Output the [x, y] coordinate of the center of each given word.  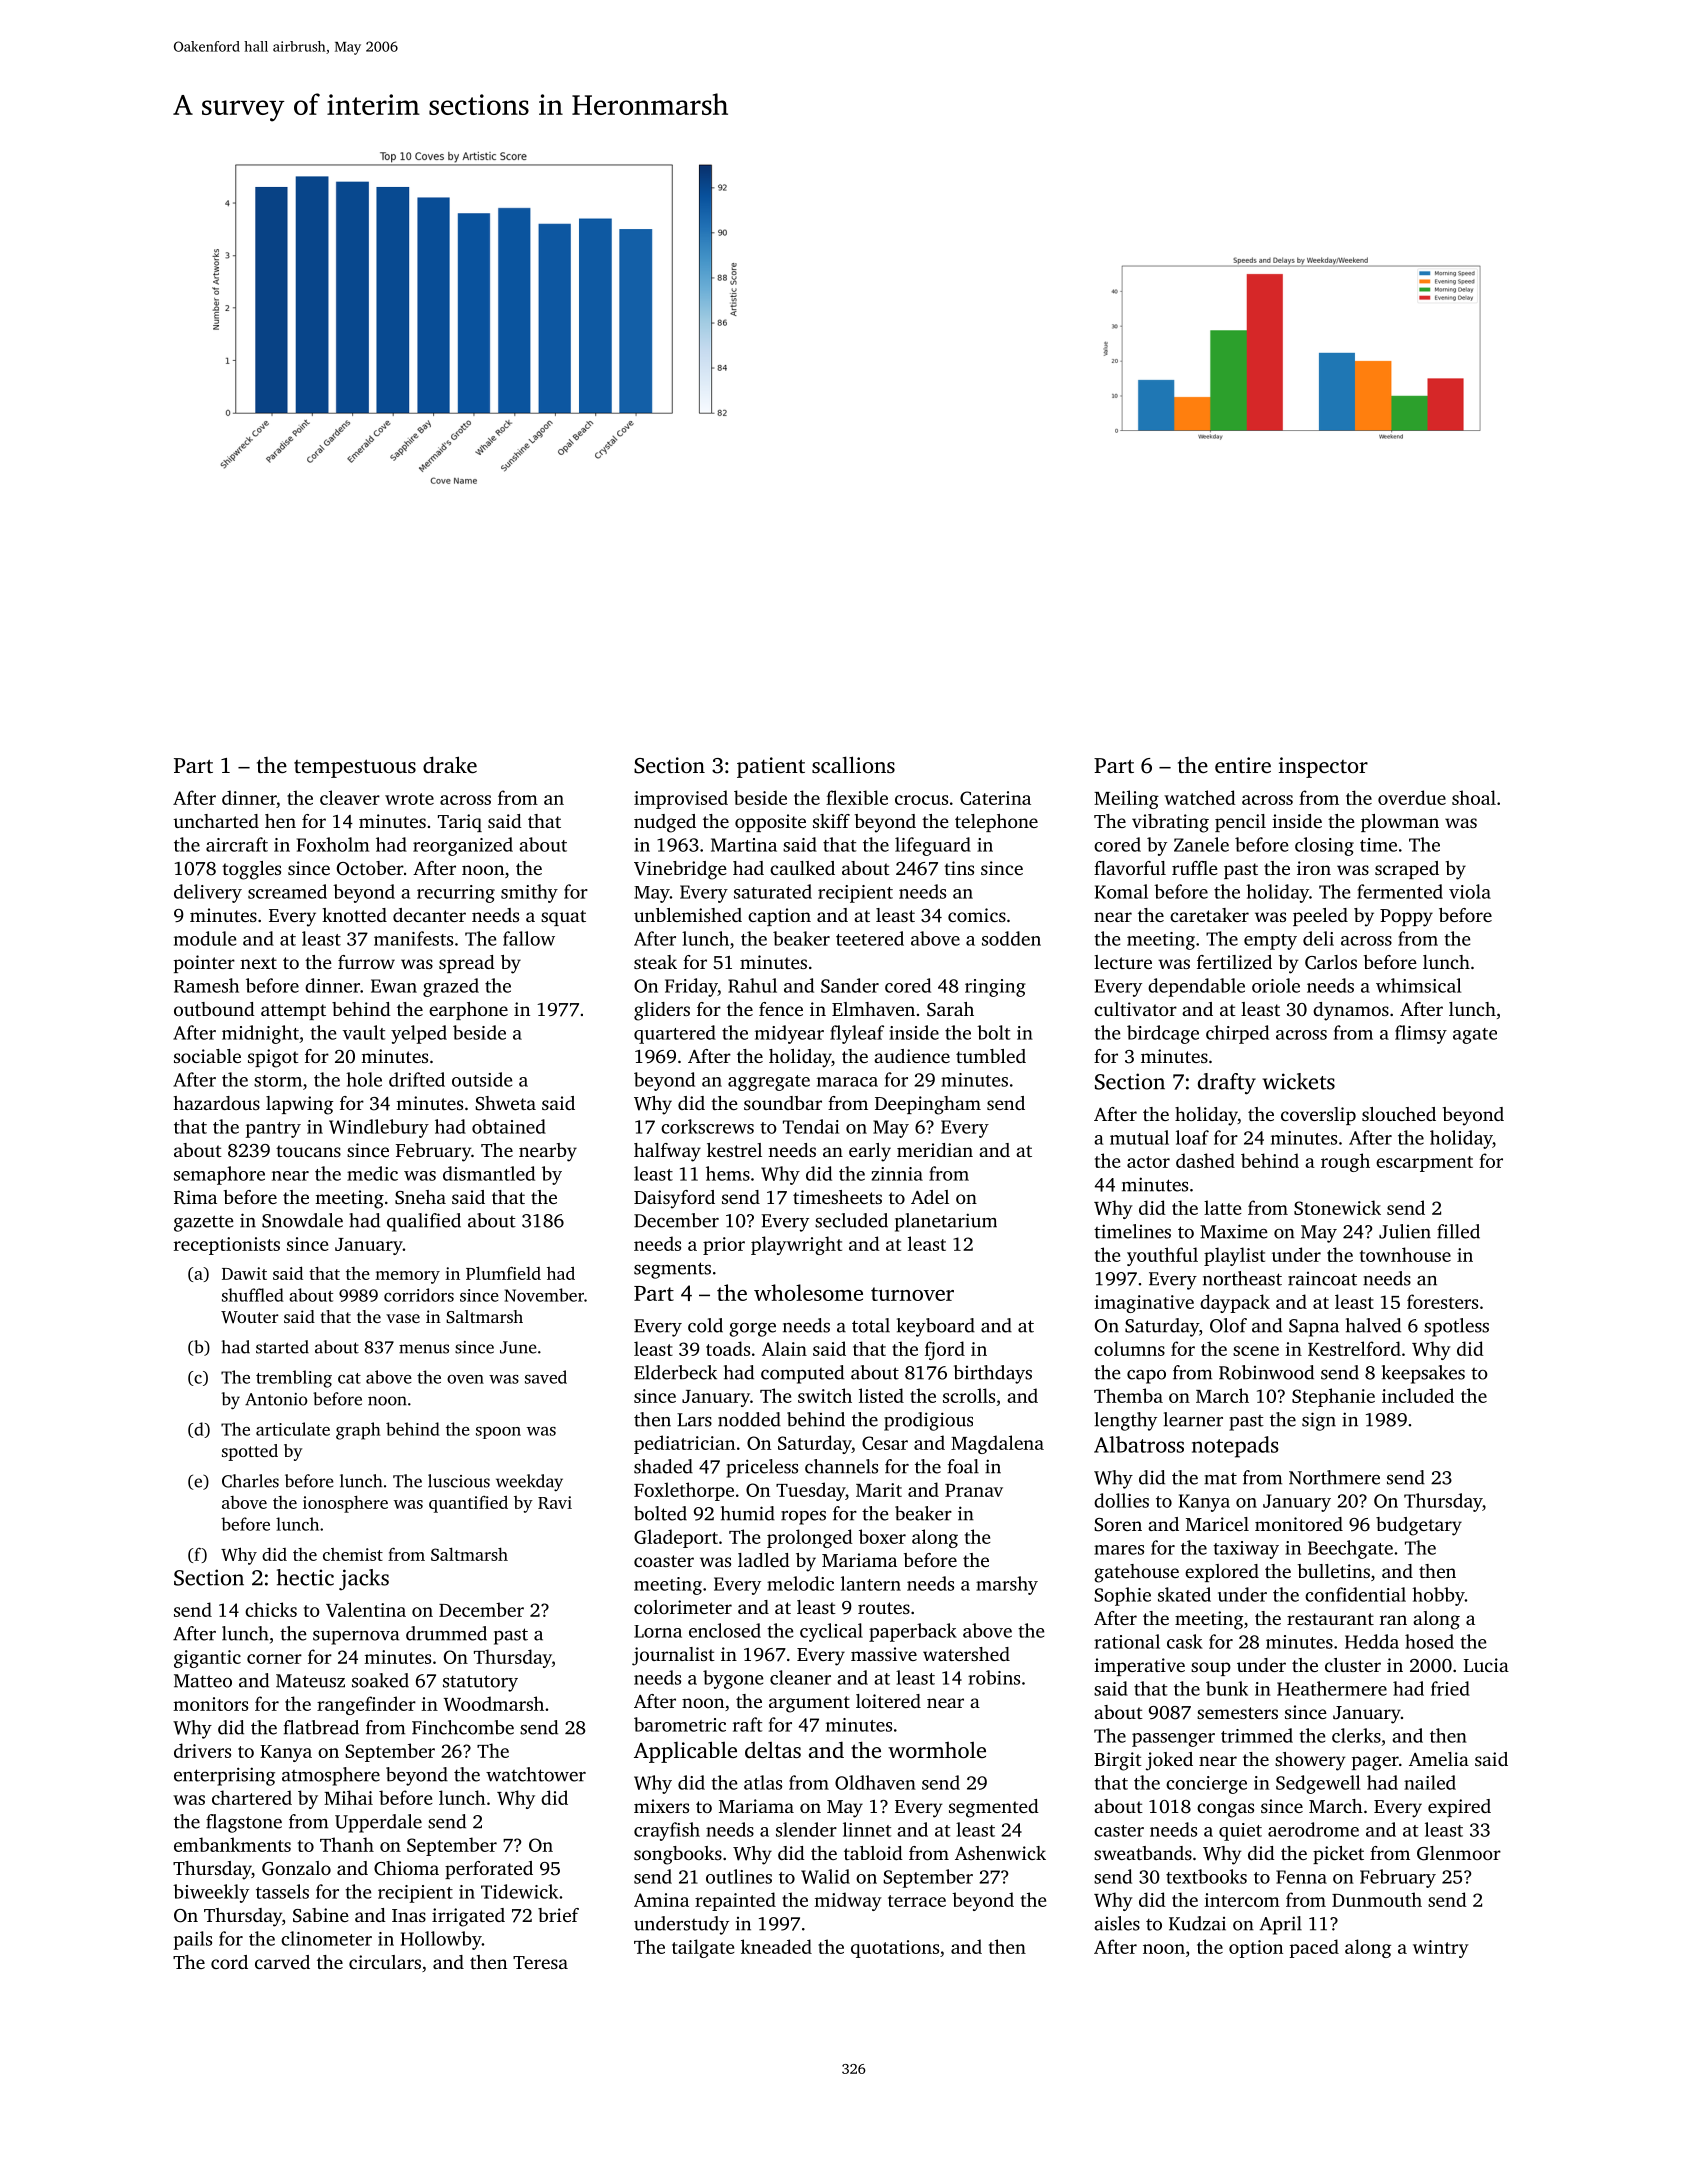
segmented [994, 1808]
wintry [1441, 1949]
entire [1243, 765]
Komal [1121, 891]
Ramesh [206, 985]
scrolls [969, 1395]
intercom [1242, 1900]
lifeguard [933, 846]
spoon [498, 1433]
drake [450, 764]
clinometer [326, 1938]
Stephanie [1333, 1397]
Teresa [540, 1962]
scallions [853, 764]
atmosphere [331, 1776]
